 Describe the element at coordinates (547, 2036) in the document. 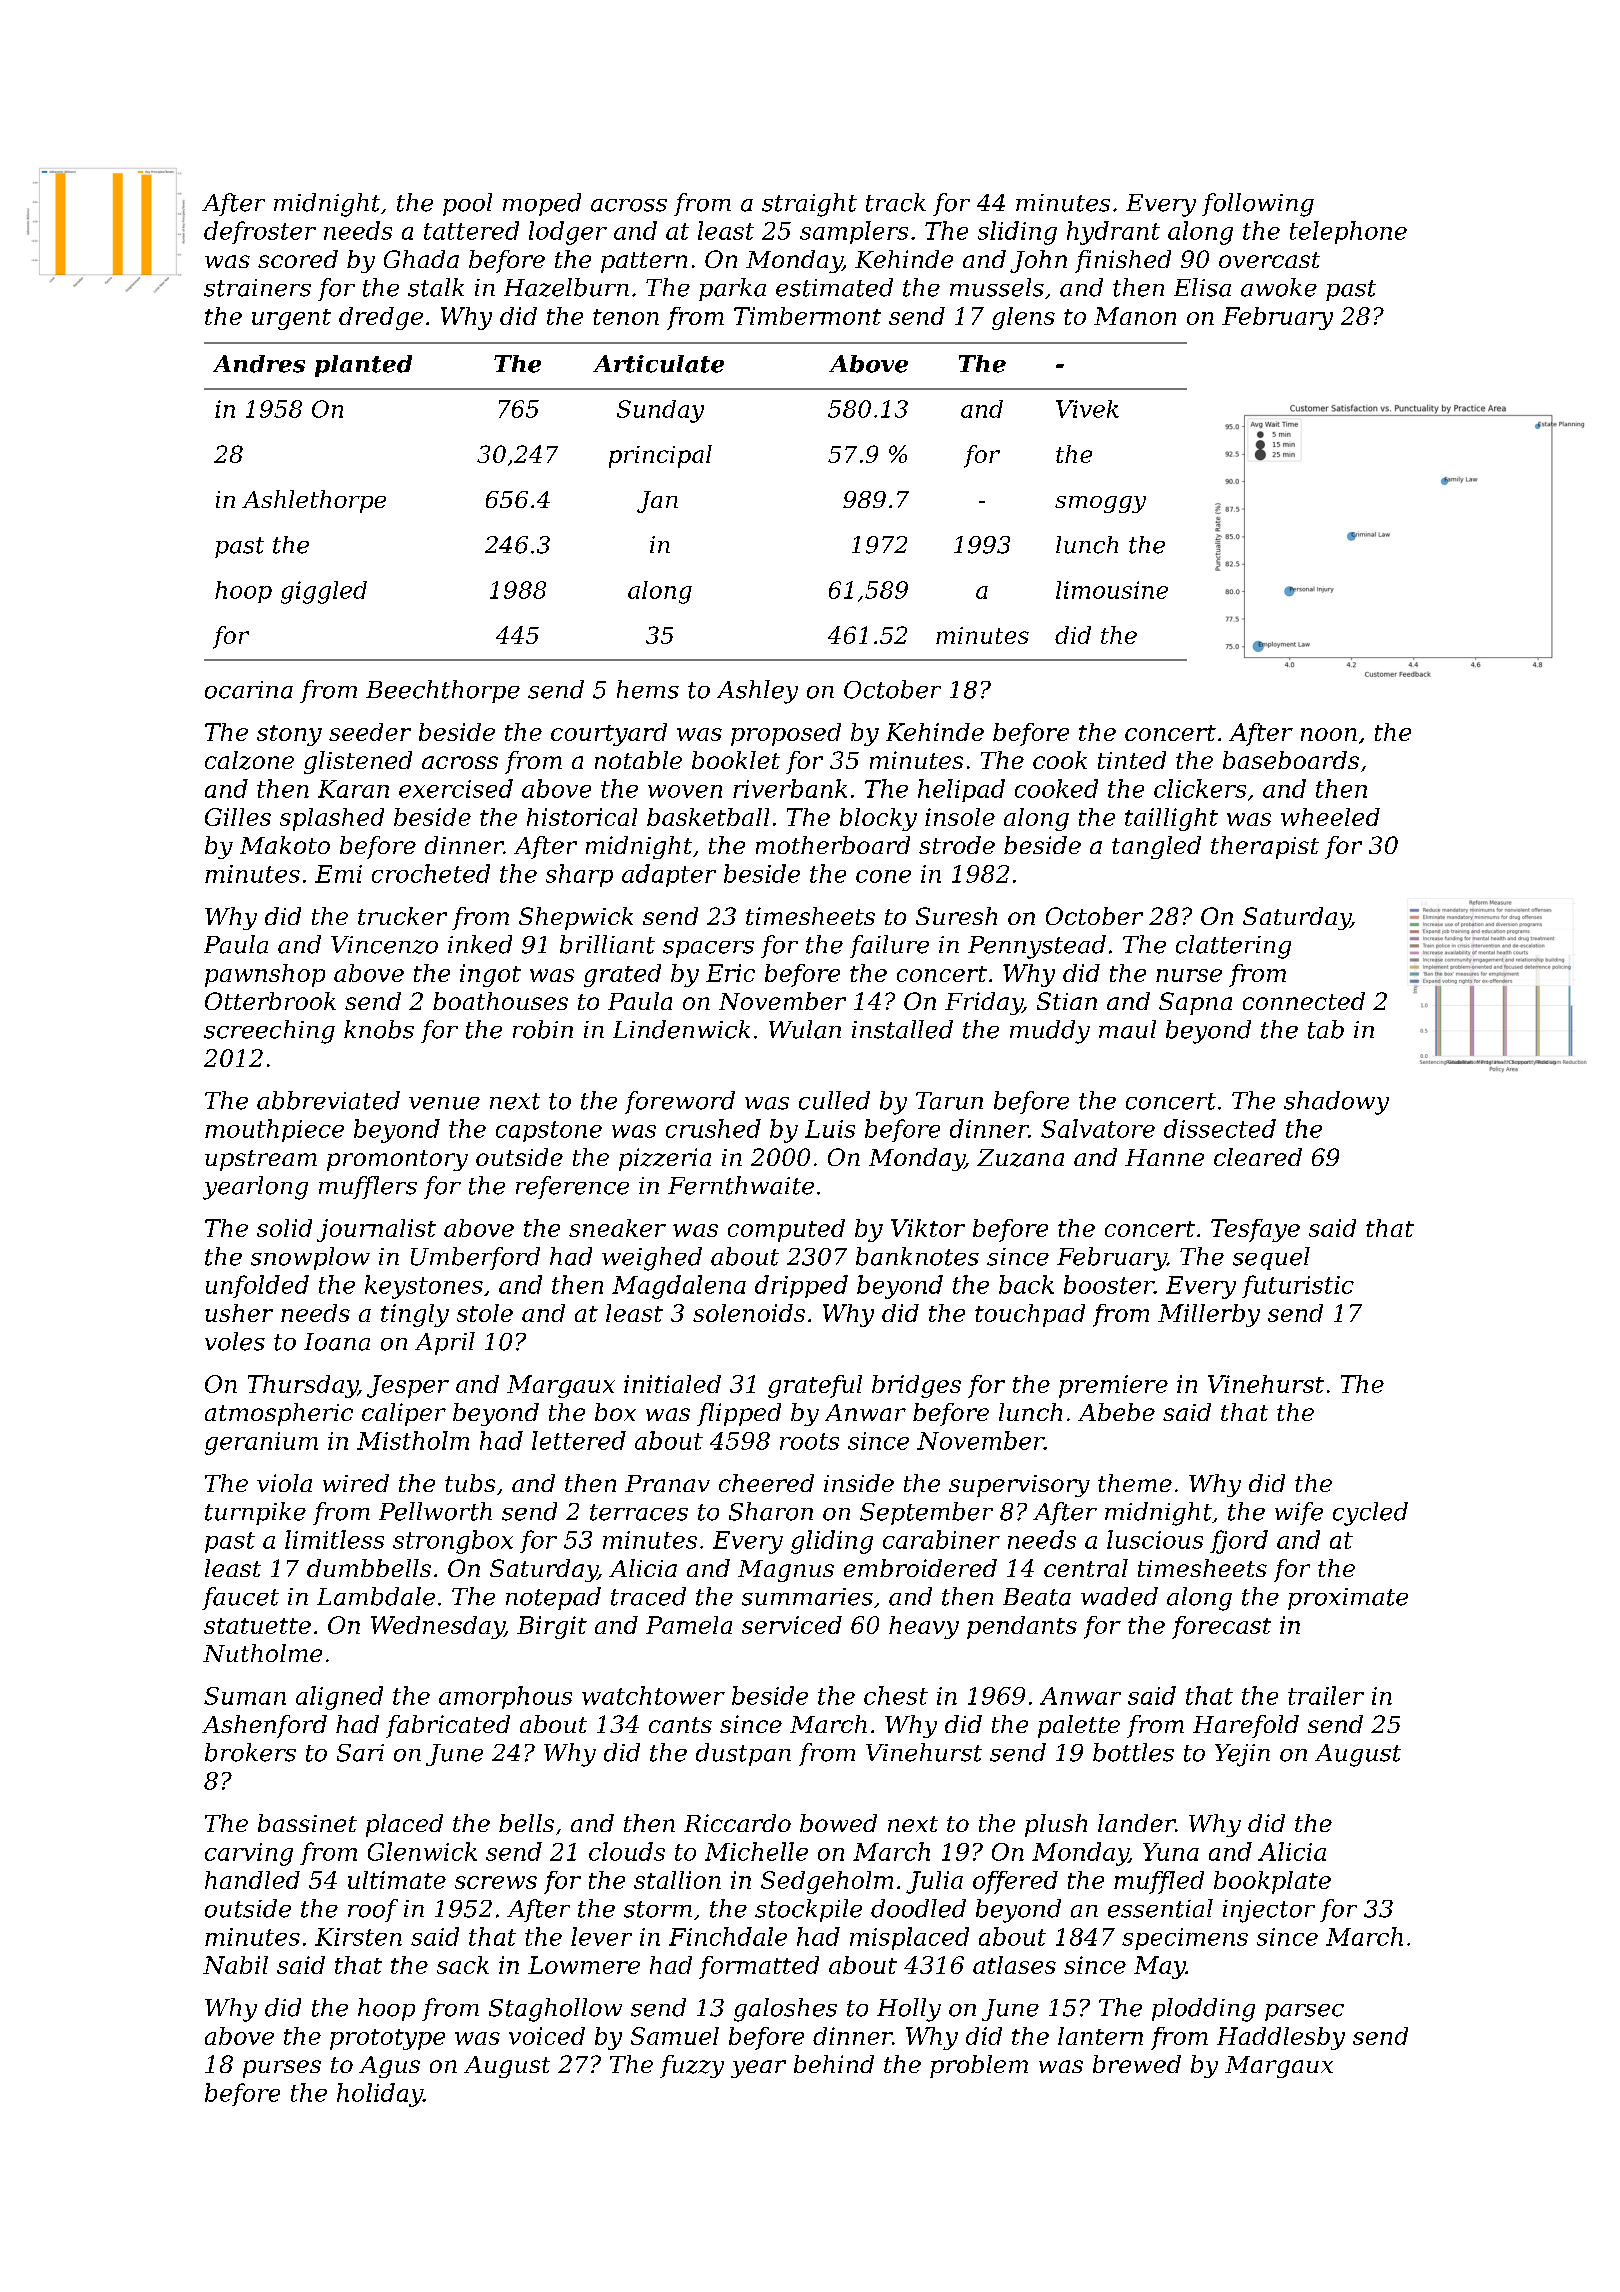

I see `voiced` at that location.
